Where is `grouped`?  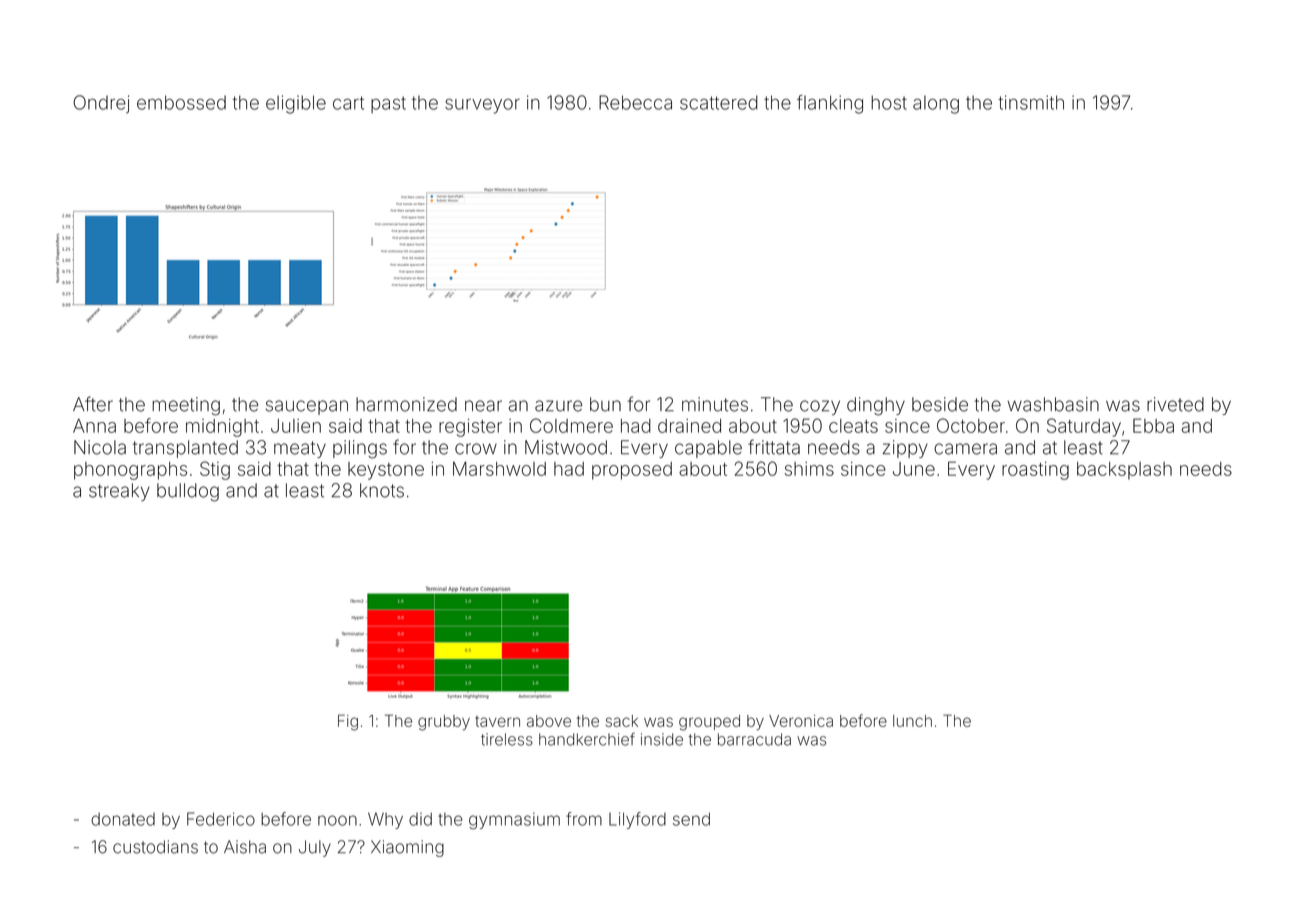
grouped is located at coordinates (709, 723).
